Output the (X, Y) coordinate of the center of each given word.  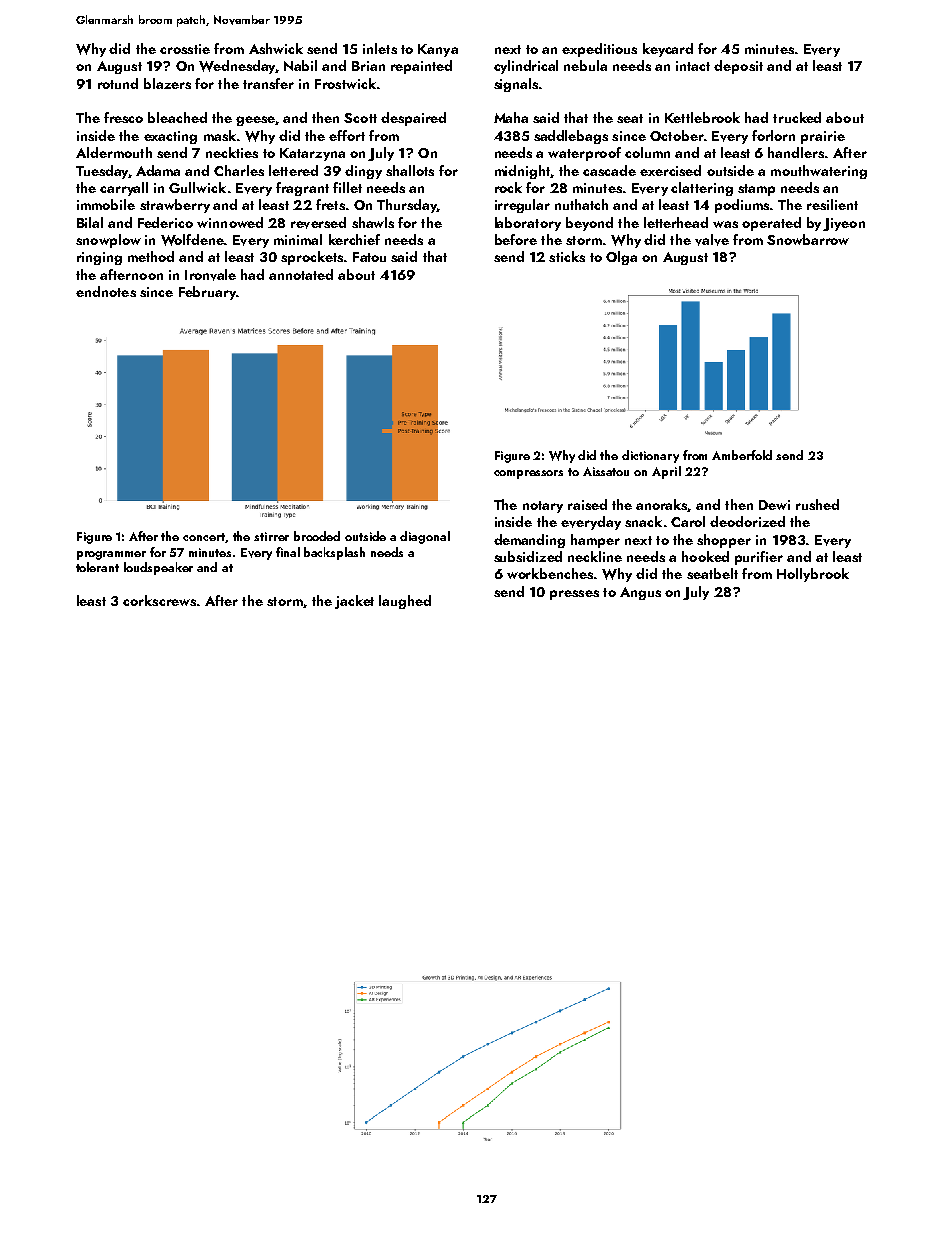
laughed (405, 602)
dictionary (650, 456)
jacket (354, 602)
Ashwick (276, 48)
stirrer (271, 536)
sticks (567, 256)
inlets (380, 48)
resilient (832, 204)
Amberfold (742, 455)
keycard (668, 50)
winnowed (230, 222)
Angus (640, 593)
